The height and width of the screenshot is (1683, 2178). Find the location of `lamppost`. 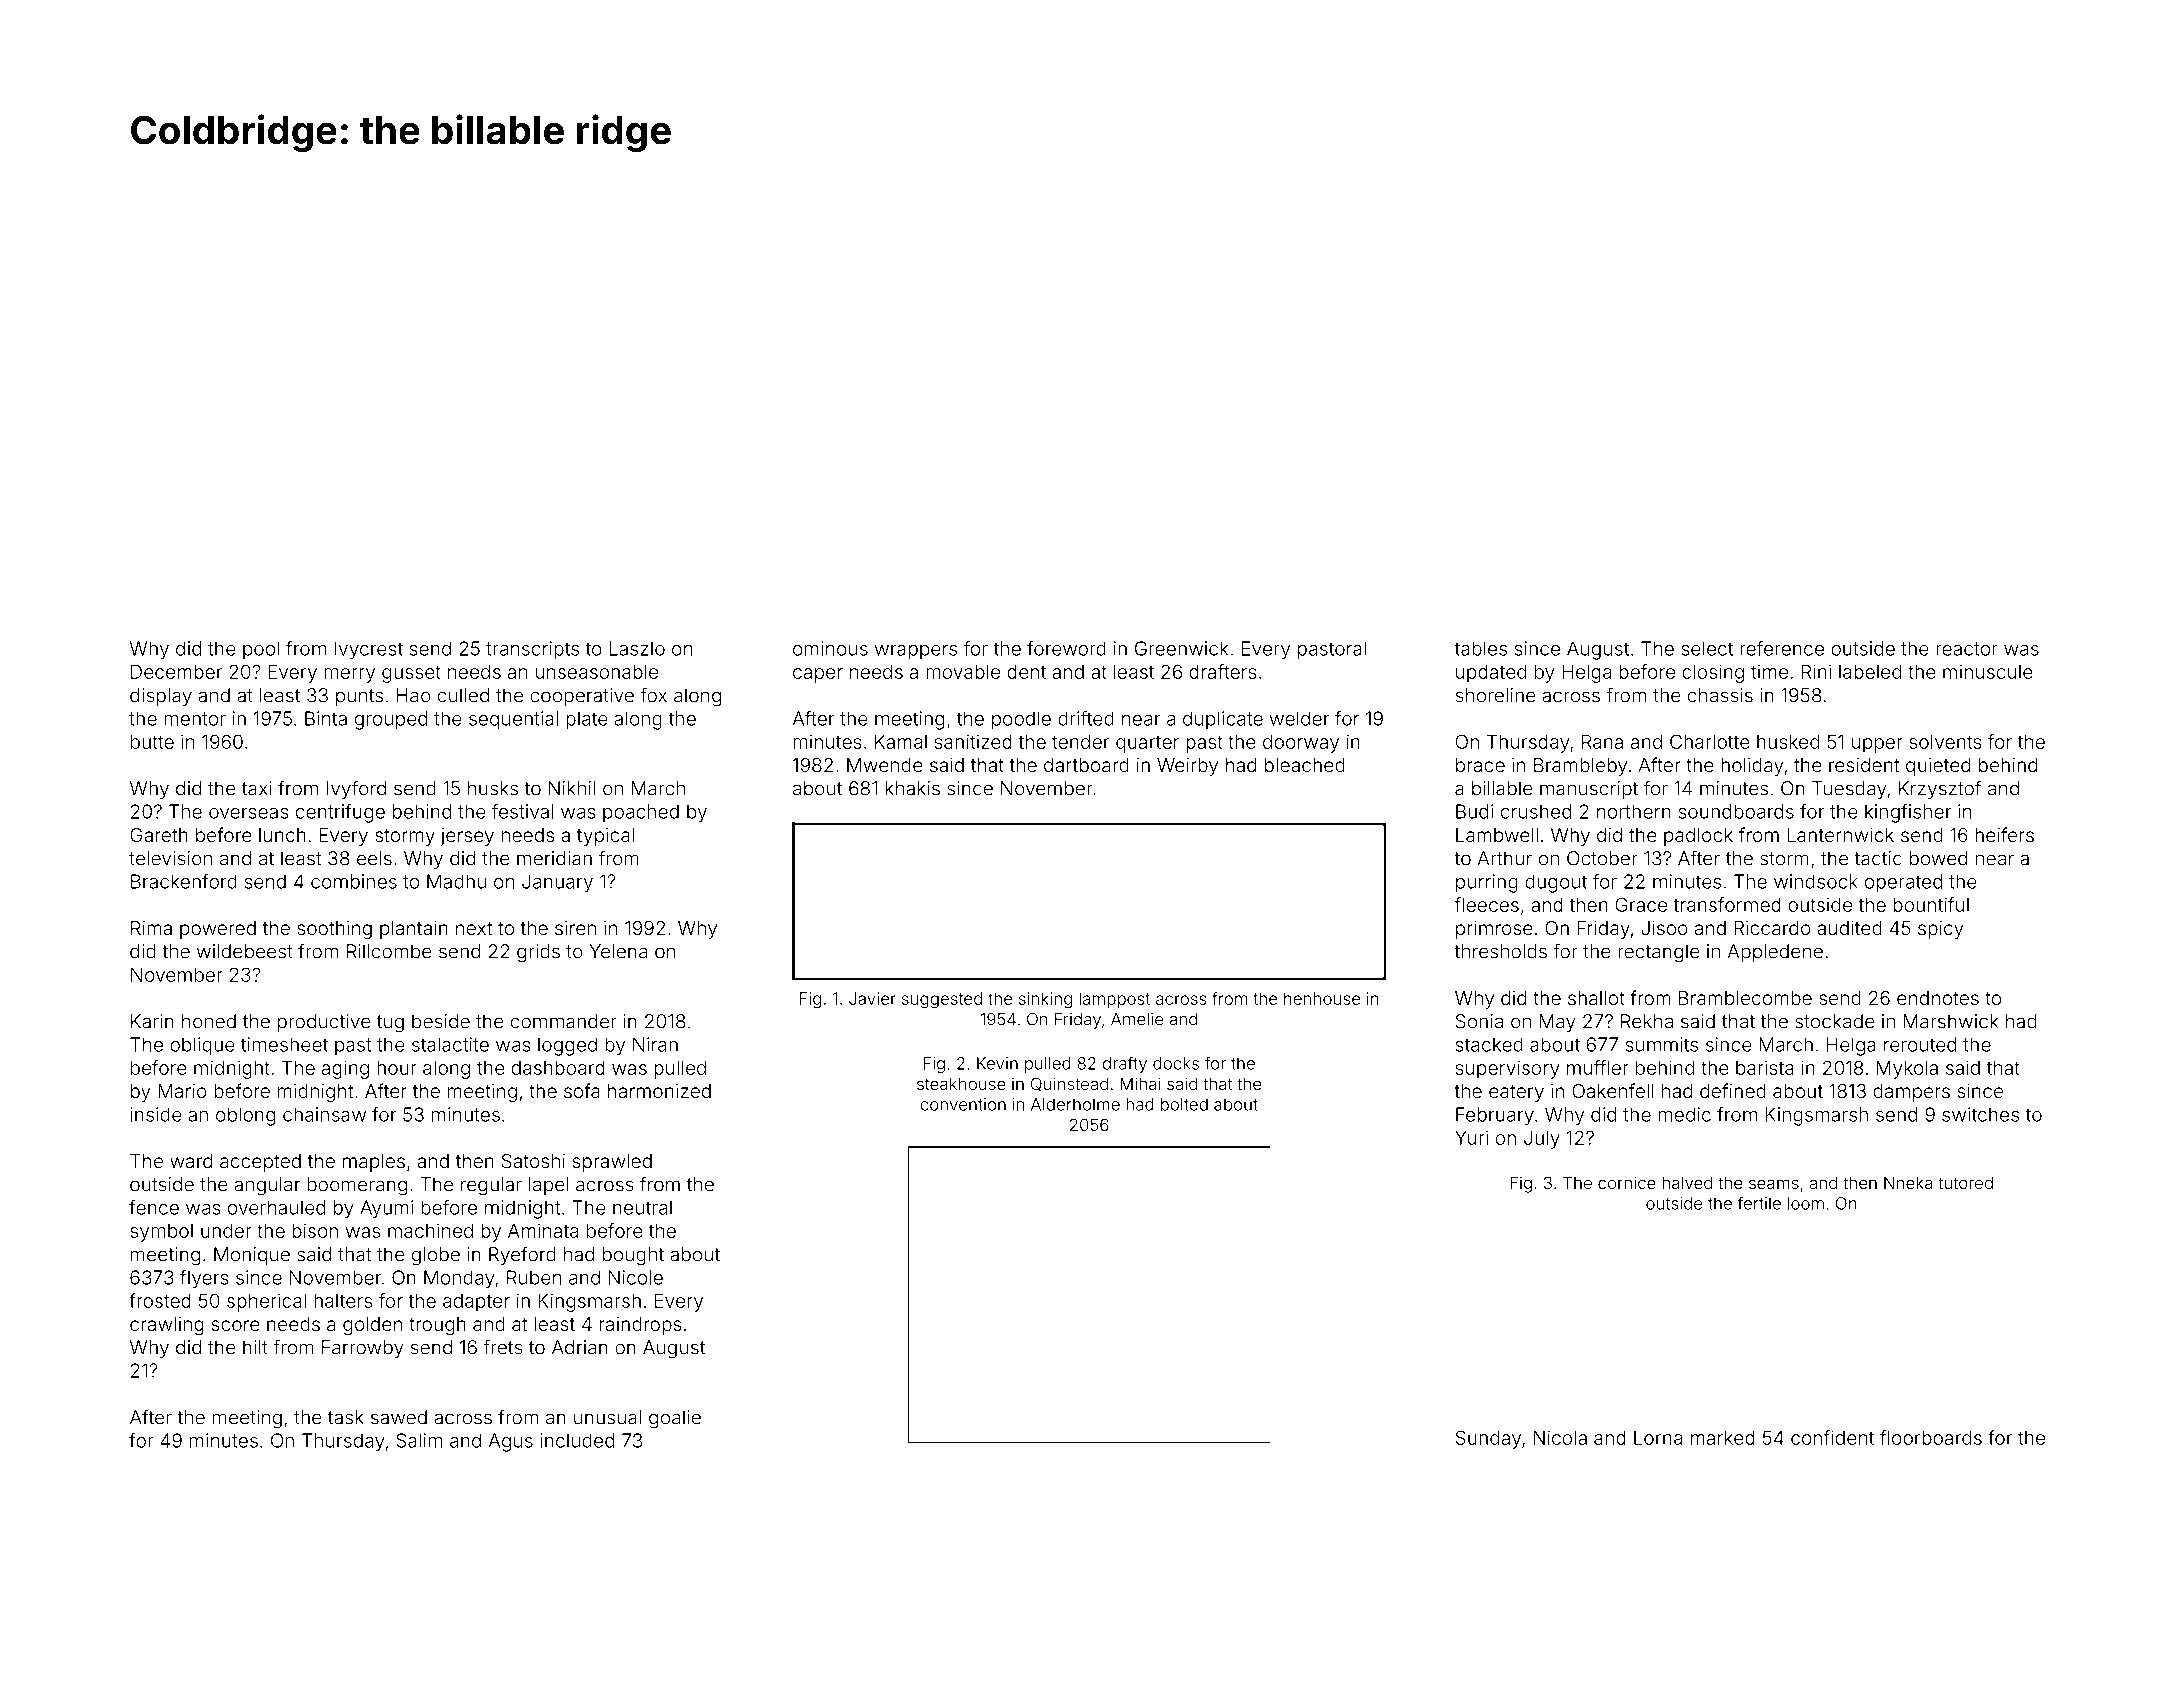

lamppost is located at coordinates (1114, 1000).
